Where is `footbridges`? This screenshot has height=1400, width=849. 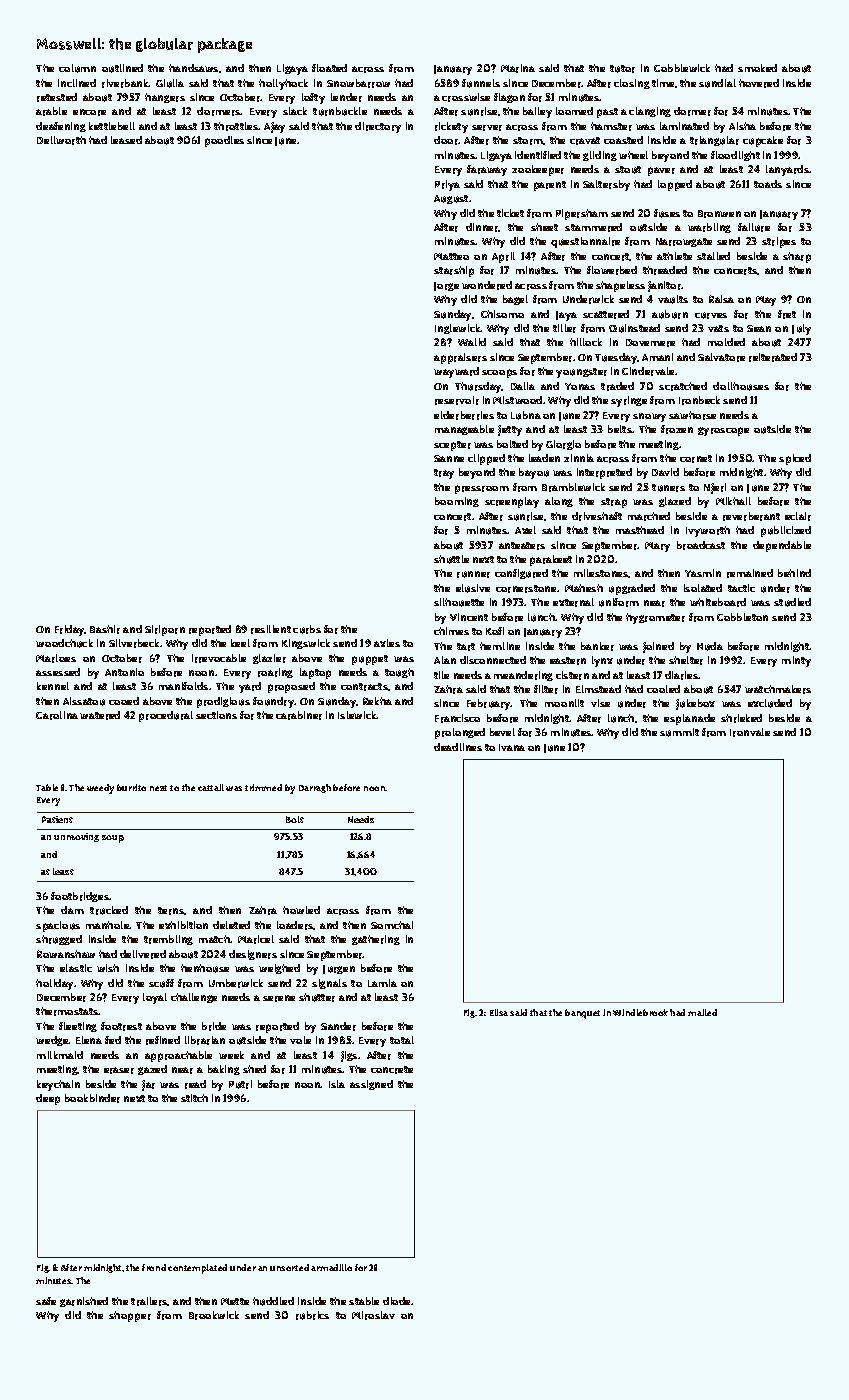
footbridges is located at coordinates (80, 897).
